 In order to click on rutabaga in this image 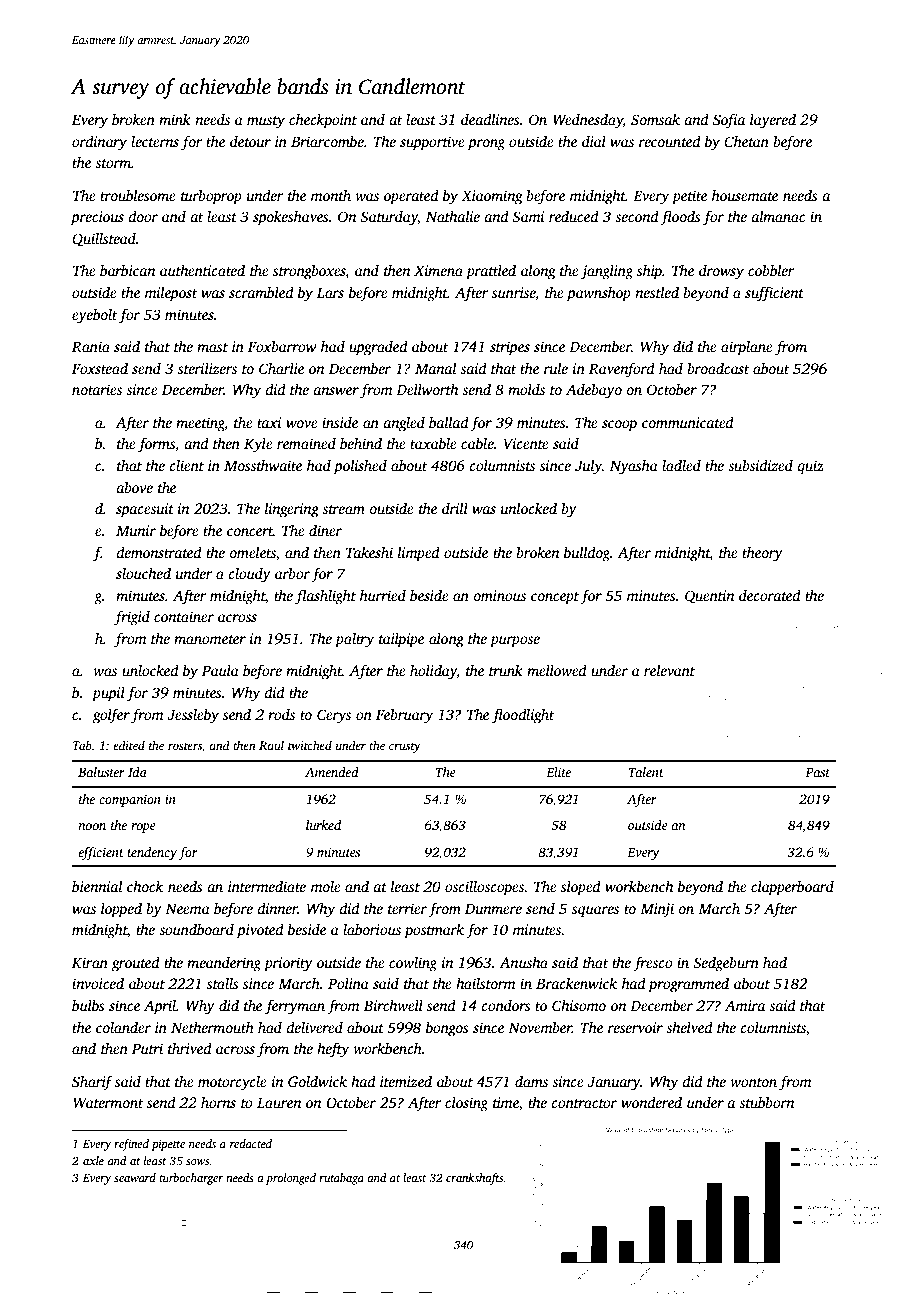, I will do `click(341, 1179)`.
